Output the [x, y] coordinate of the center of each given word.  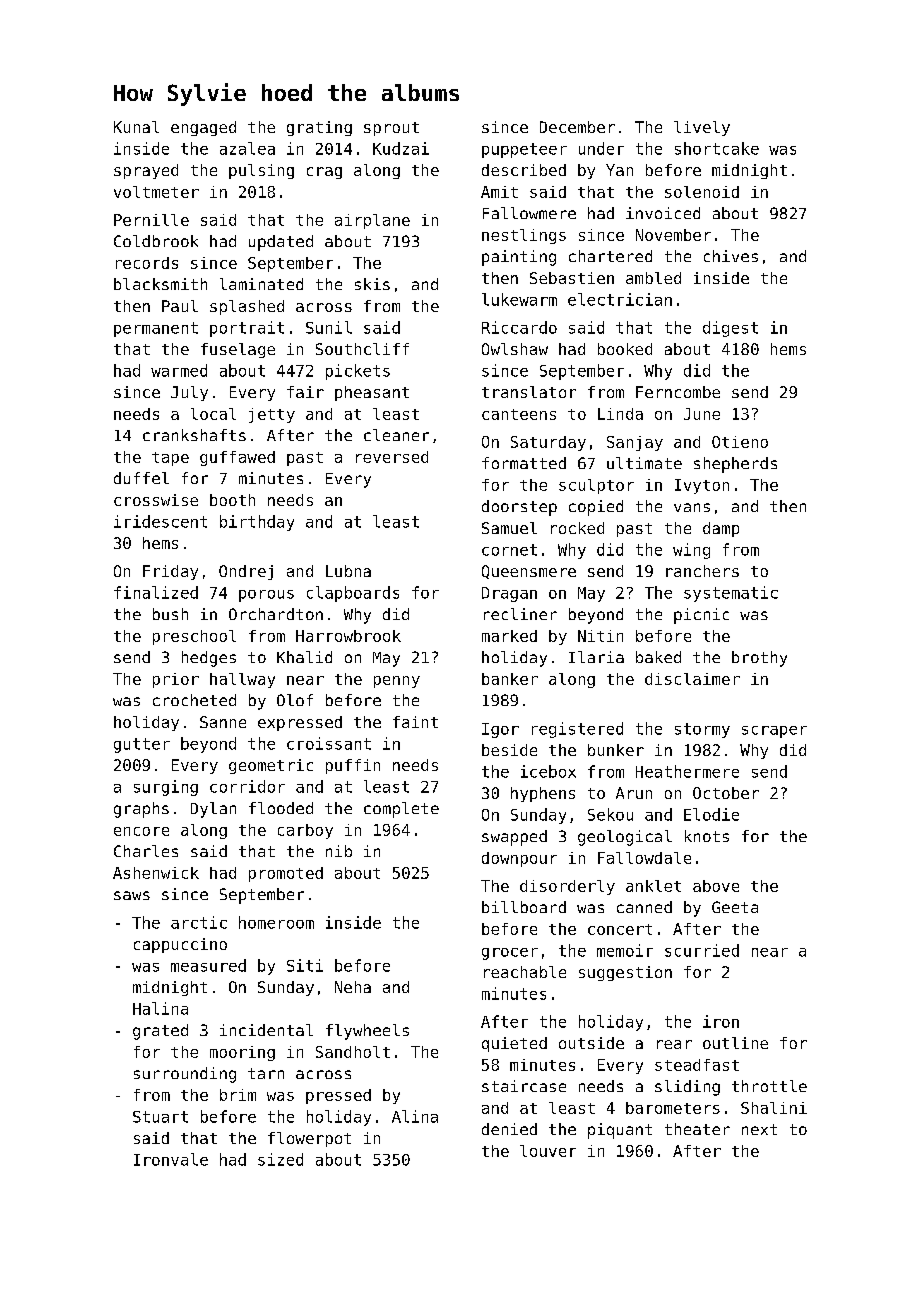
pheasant [372, 393]
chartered [610, 256]
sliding [687, 1088]
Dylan [213, 810]
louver [548, 1151]
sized [280, 1159]
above [716, 886]
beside [509, 750]
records [147, 263]
